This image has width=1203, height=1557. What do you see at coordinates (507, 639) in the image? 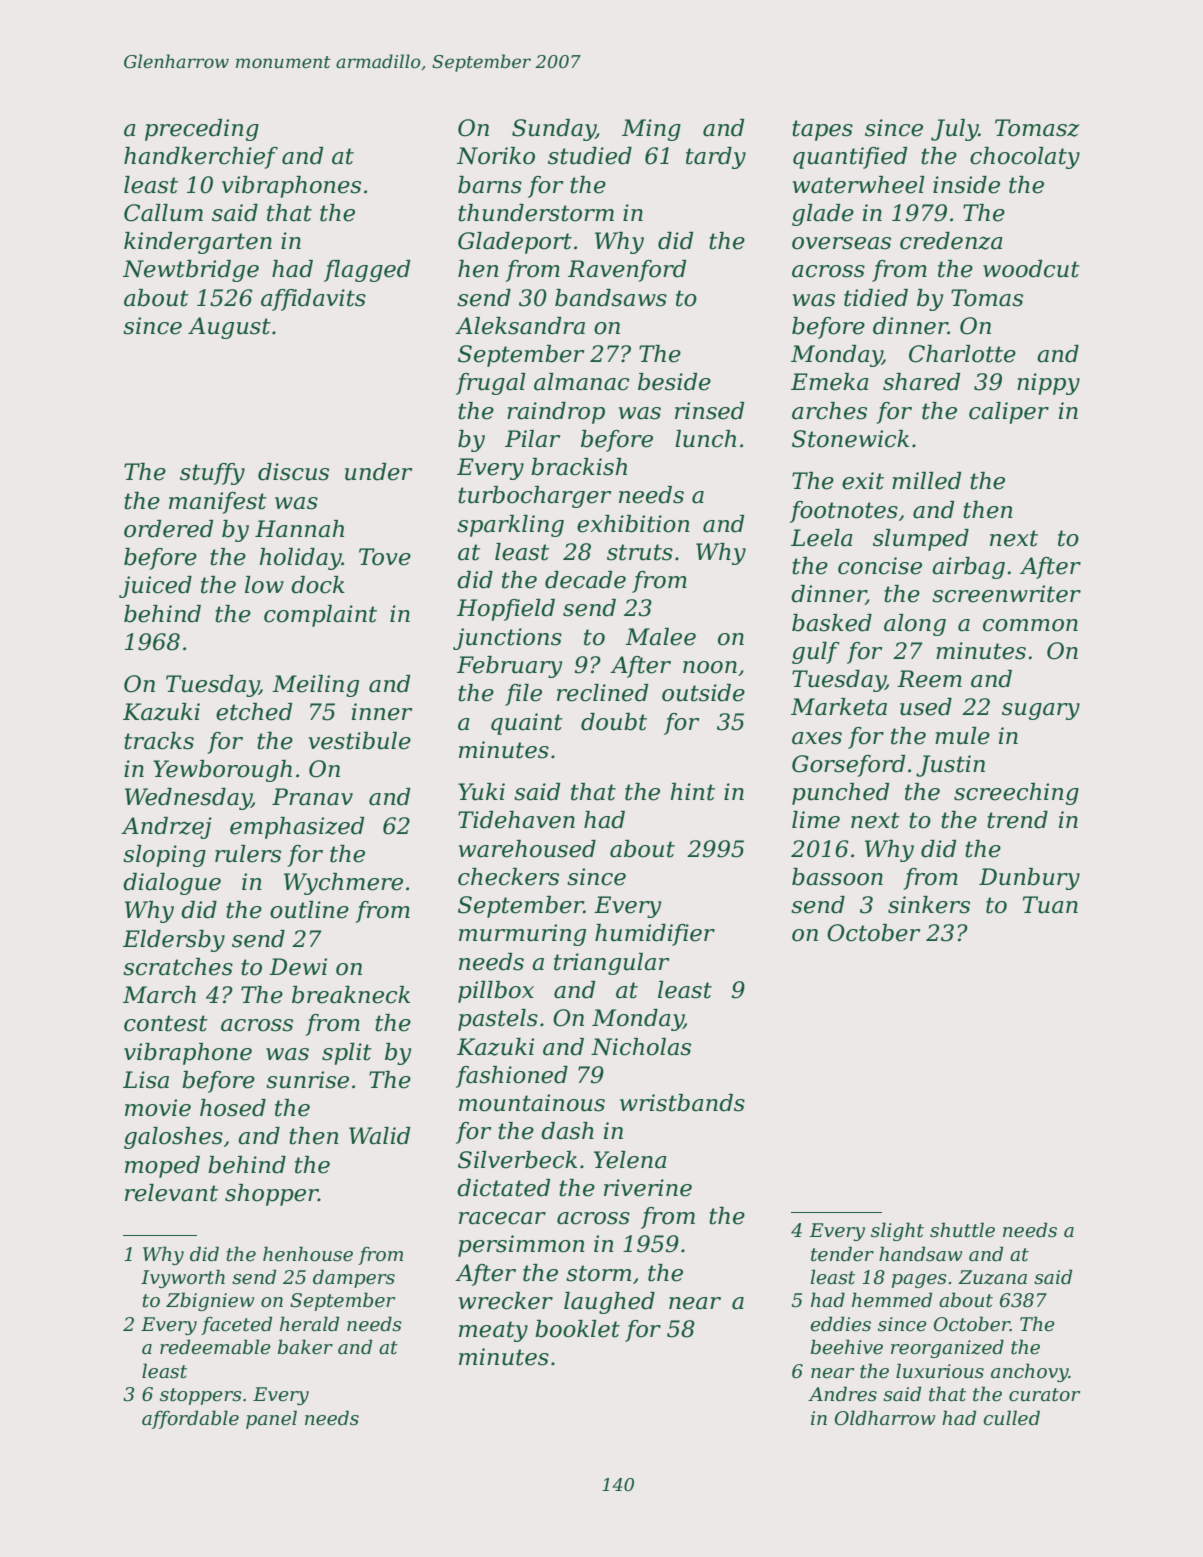
I see `junctions` at bounding box center [507, 639].
